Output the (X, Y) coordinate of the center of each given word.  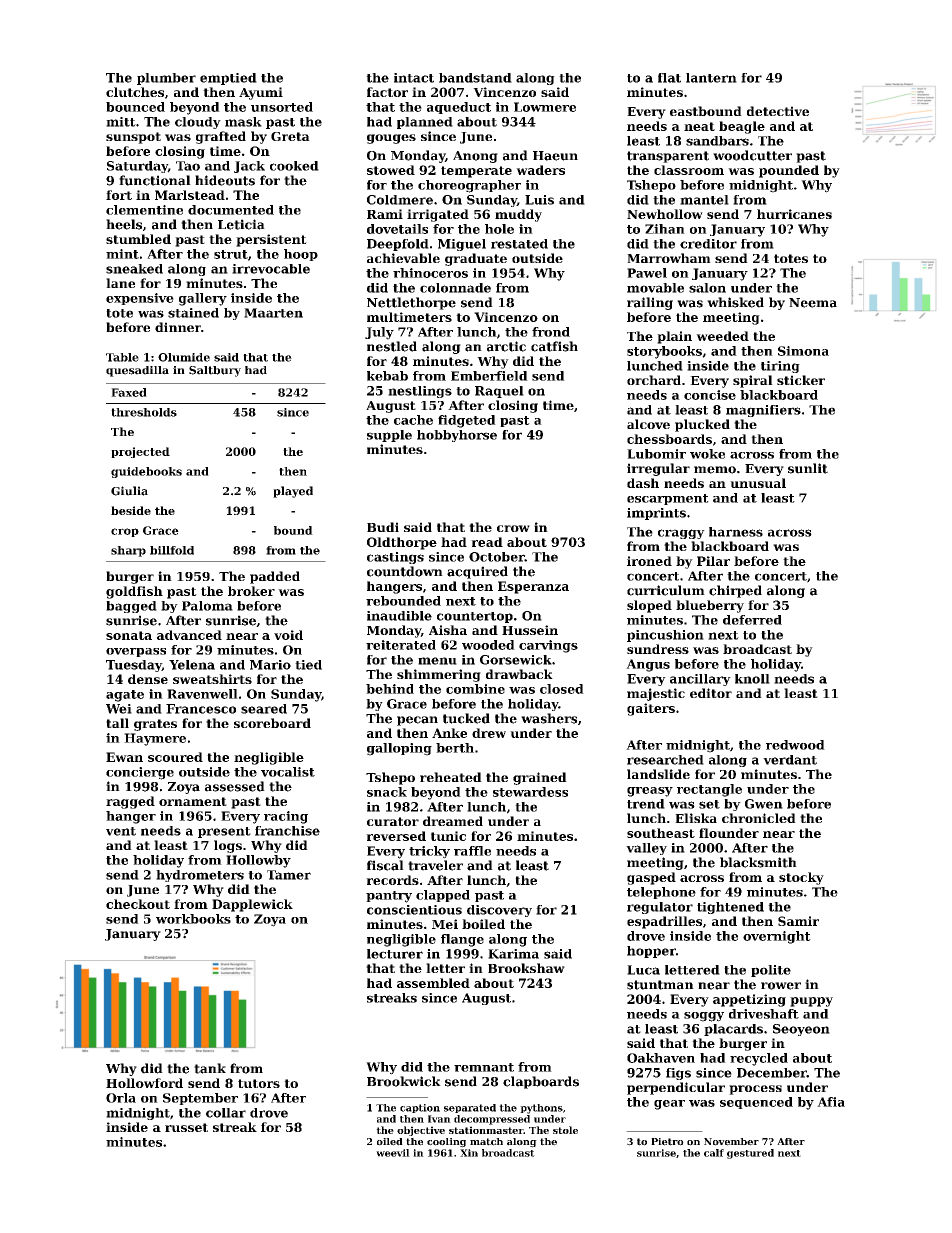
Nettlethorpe (411, 303)
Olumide (184, 357)
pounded (789, 171)
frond (551, 332)
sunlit (808, 468)
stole (565, 1130)
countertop (475, 617)
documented (231, 210)
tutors (259, 1083)
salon (707, 288)
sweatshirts (212, 679)
